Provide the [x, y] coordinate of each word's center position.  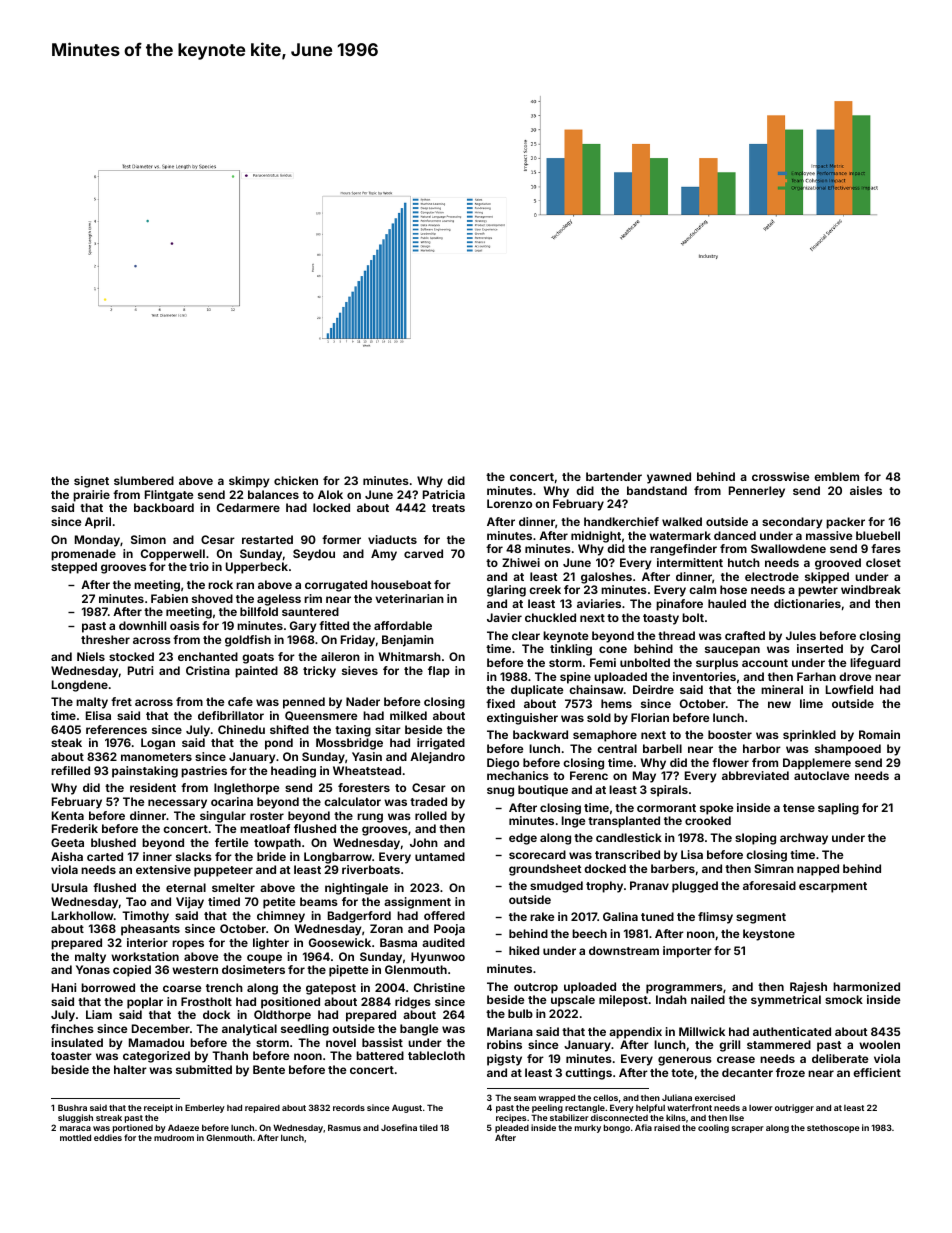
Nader [363, 701]
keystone [769, 935]
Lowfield [849, 689]
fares [886, 548]
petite [279, 903]
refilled [70, 770]
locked [331, 507]
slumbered [144, 480]
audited [443, 942]
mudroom [174, 1137]
